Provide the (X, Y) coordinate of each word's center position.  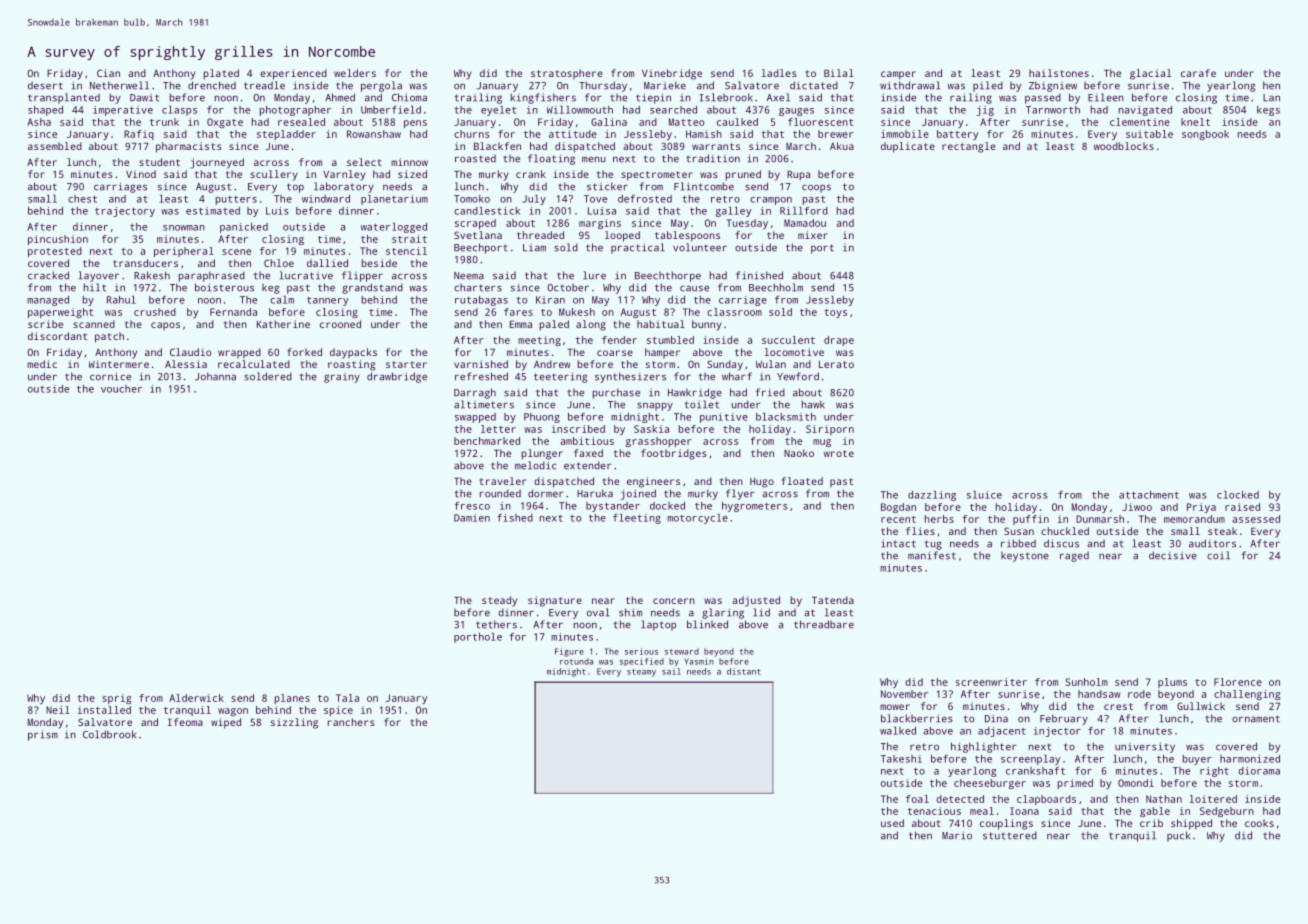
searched (673, 110)
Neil (58, 710)
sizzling (294, 723)
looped (622, 236)
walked (898, 731)
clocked (1238, 495)
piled (988, 86)
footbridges (674, 454)
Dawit (144, 98)
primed (1075, 784)
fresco (472, 506)
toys (835, 313)
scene (236, 252)
